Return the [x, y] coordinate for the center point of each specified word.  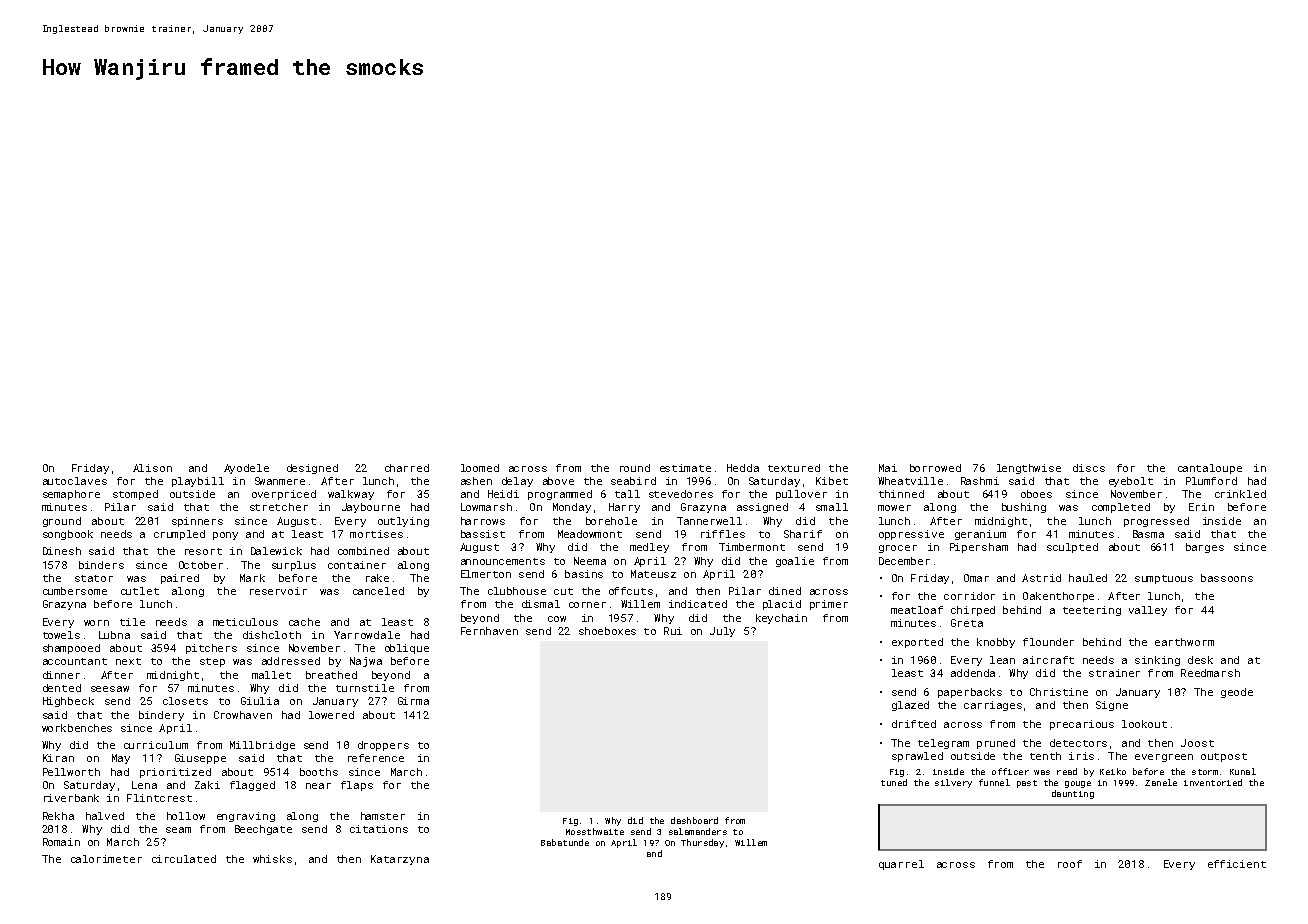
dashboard [694, 820]
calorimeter [106, 859]
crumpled [179, 535]
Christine [1059, 692]
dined [785, 591]
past [1027, 784]
